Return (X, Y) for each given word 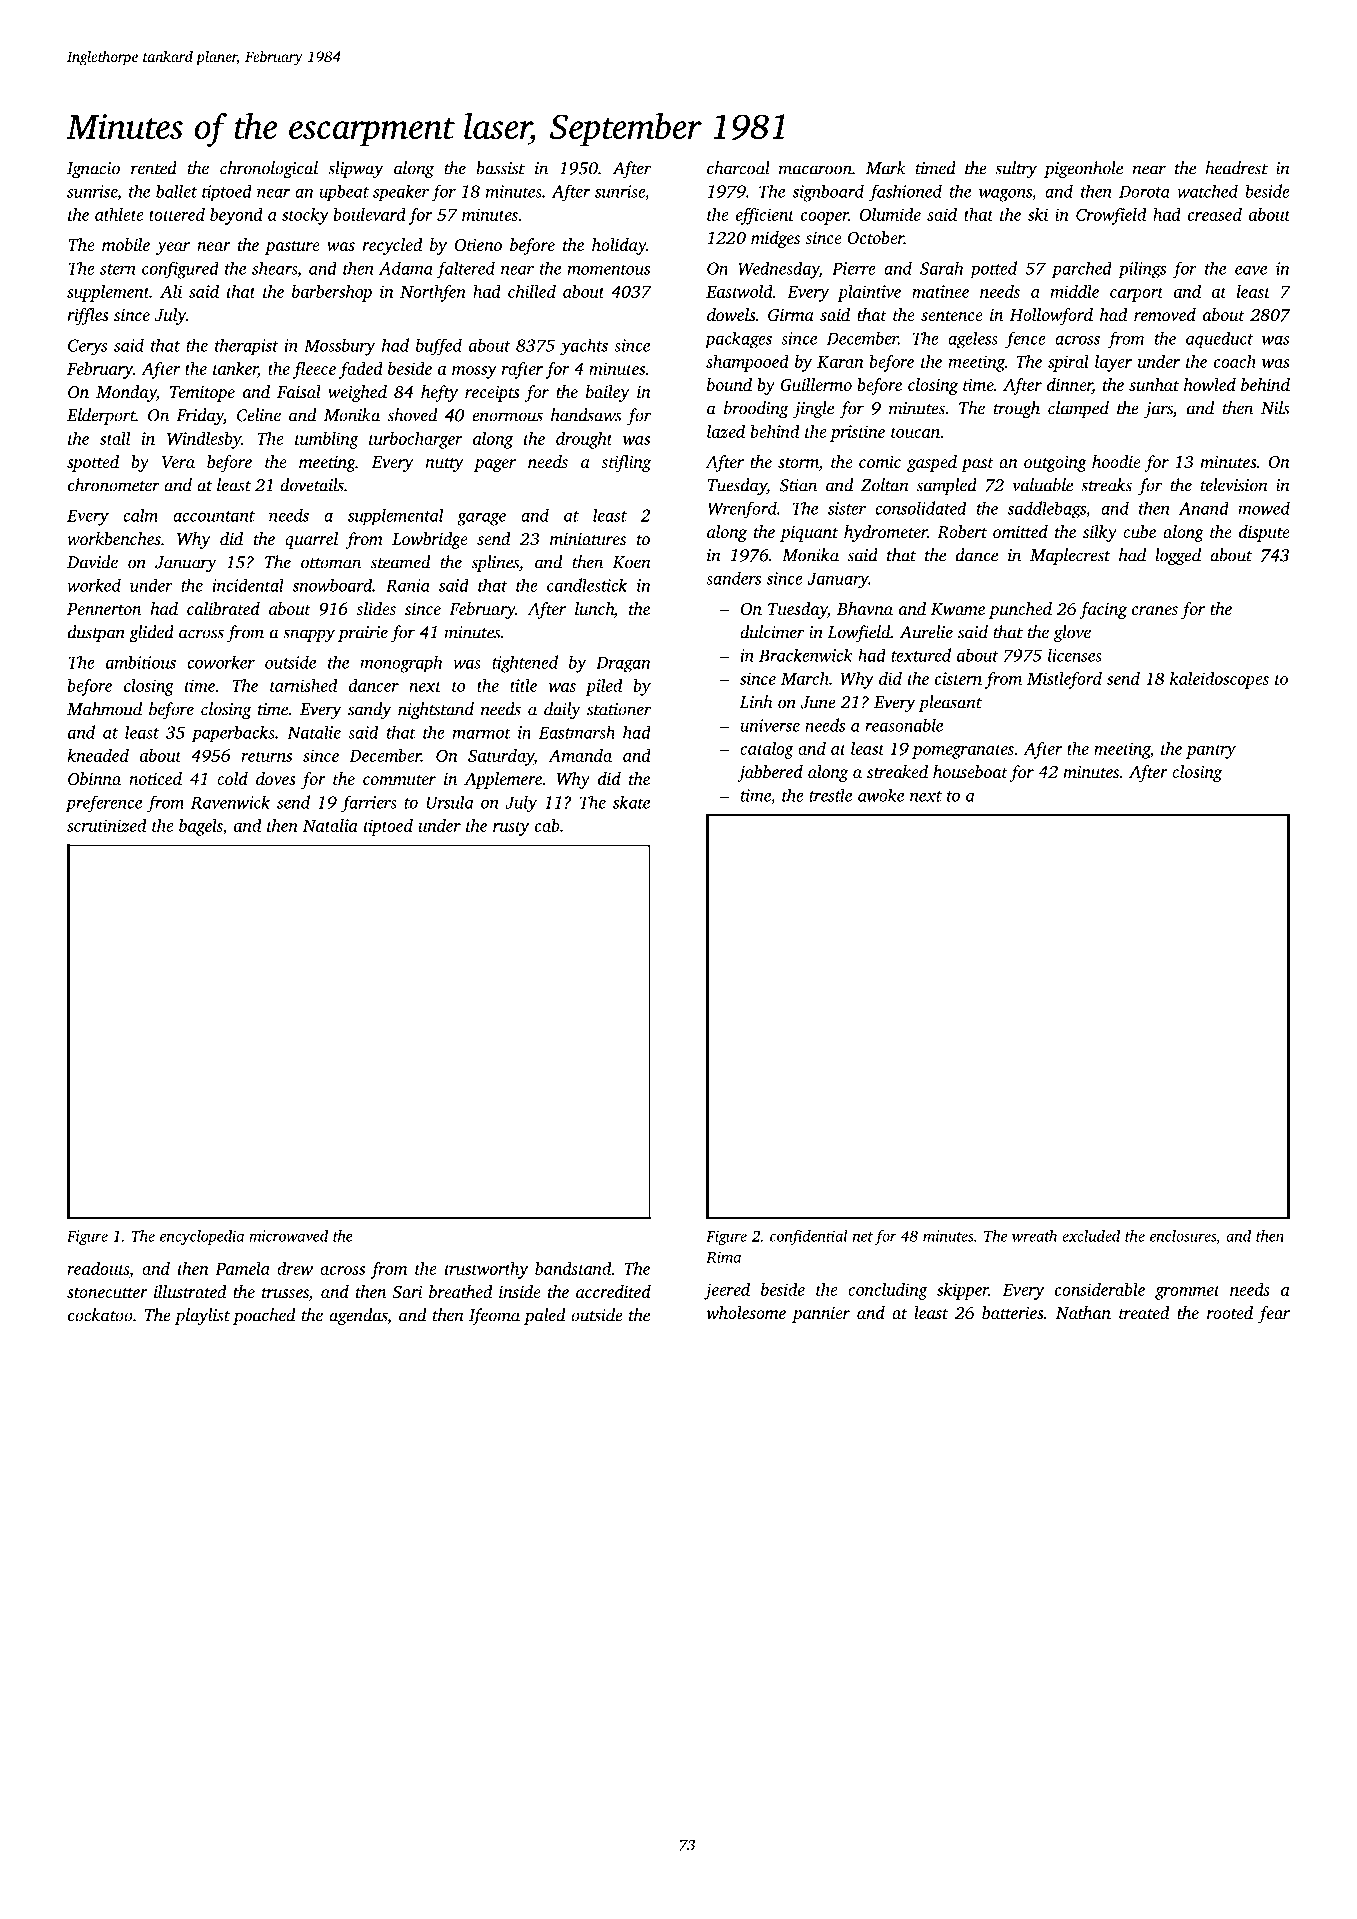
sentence (952, 316)
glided (151, 634)
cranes (1155, 610)
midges (775, 239)
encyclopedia (202, 1237)
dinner (1069, 386)
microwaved (288, 1236)
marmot (482, 733)
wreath (1034, 1236)
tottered (177, 214)
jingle (813, 410)
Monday (126, 393)
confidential (808, 1237)
